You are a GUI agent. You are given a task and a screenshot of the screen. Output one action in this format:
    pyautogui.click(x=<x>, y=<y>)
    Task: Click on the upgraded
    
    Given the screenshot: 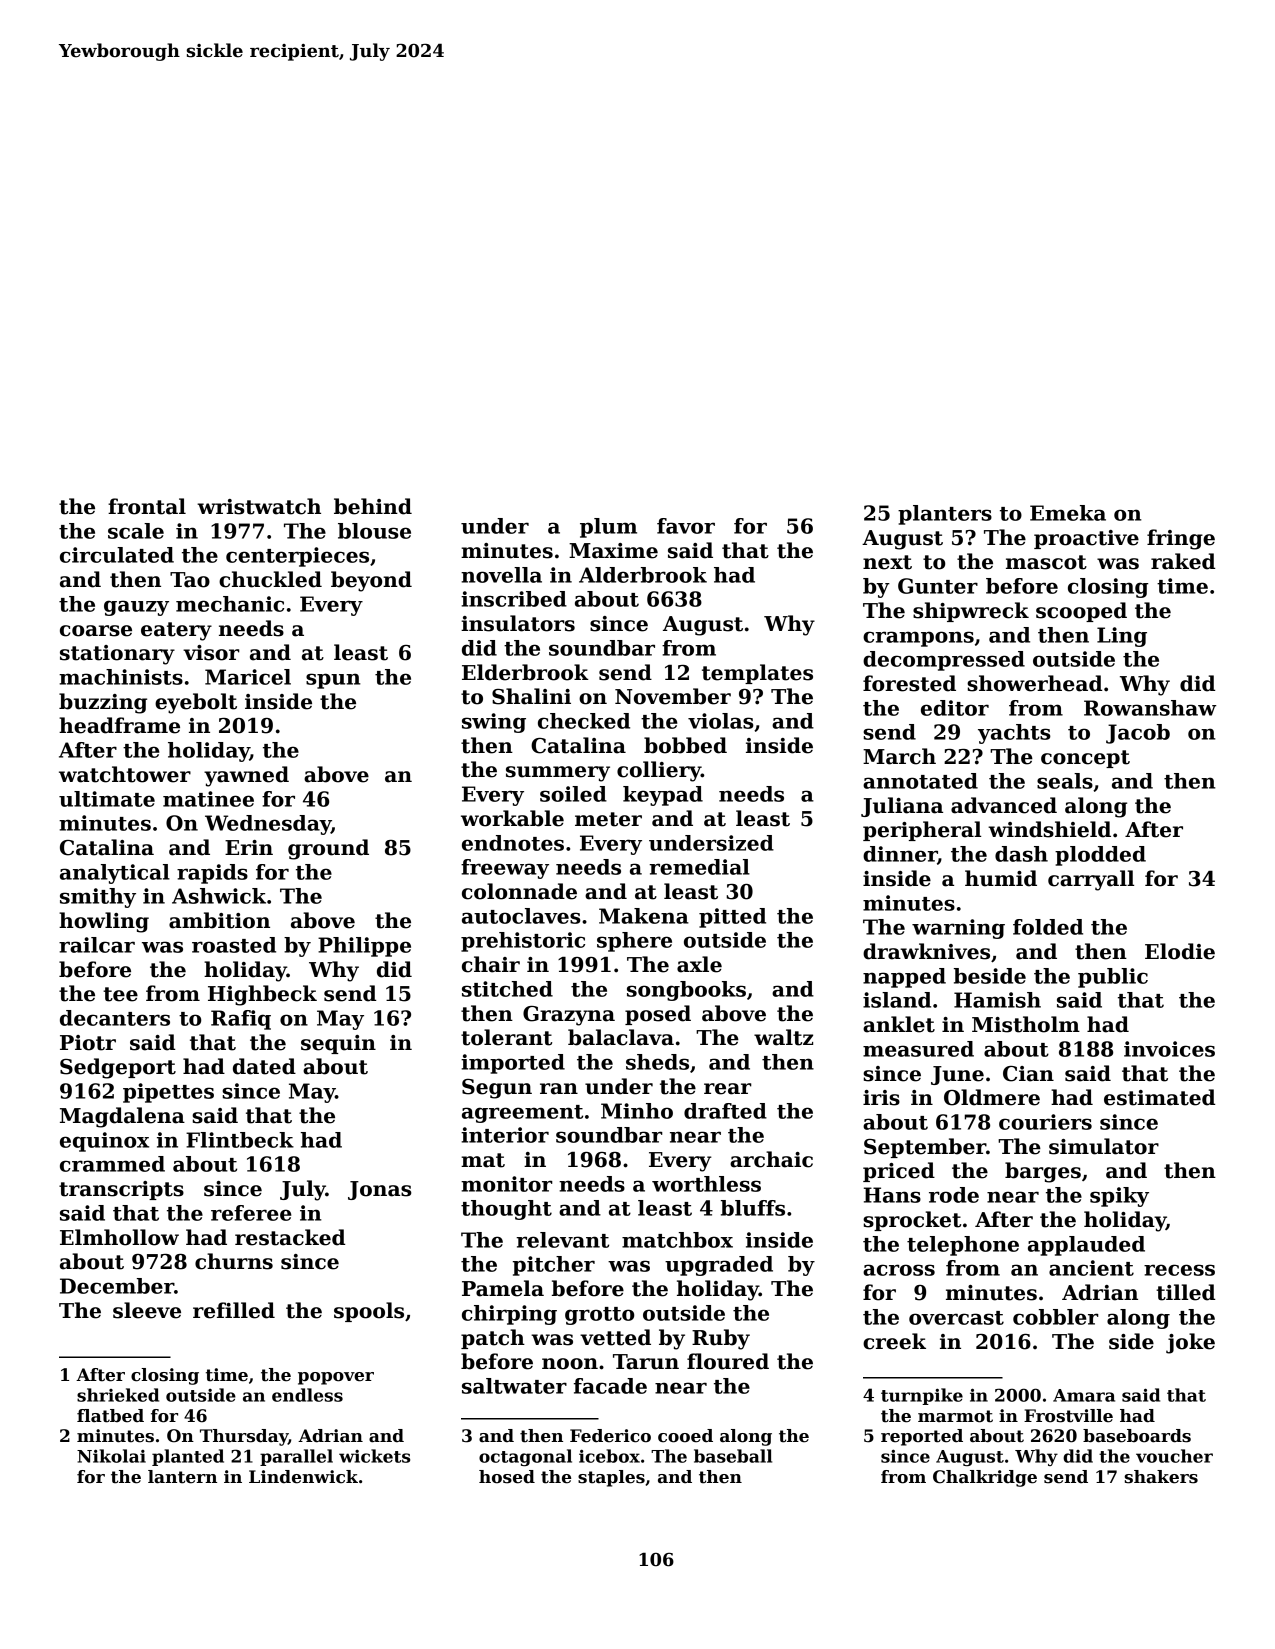 What is the action you would take?
    pyautogui.click(x=719, y=1266)
